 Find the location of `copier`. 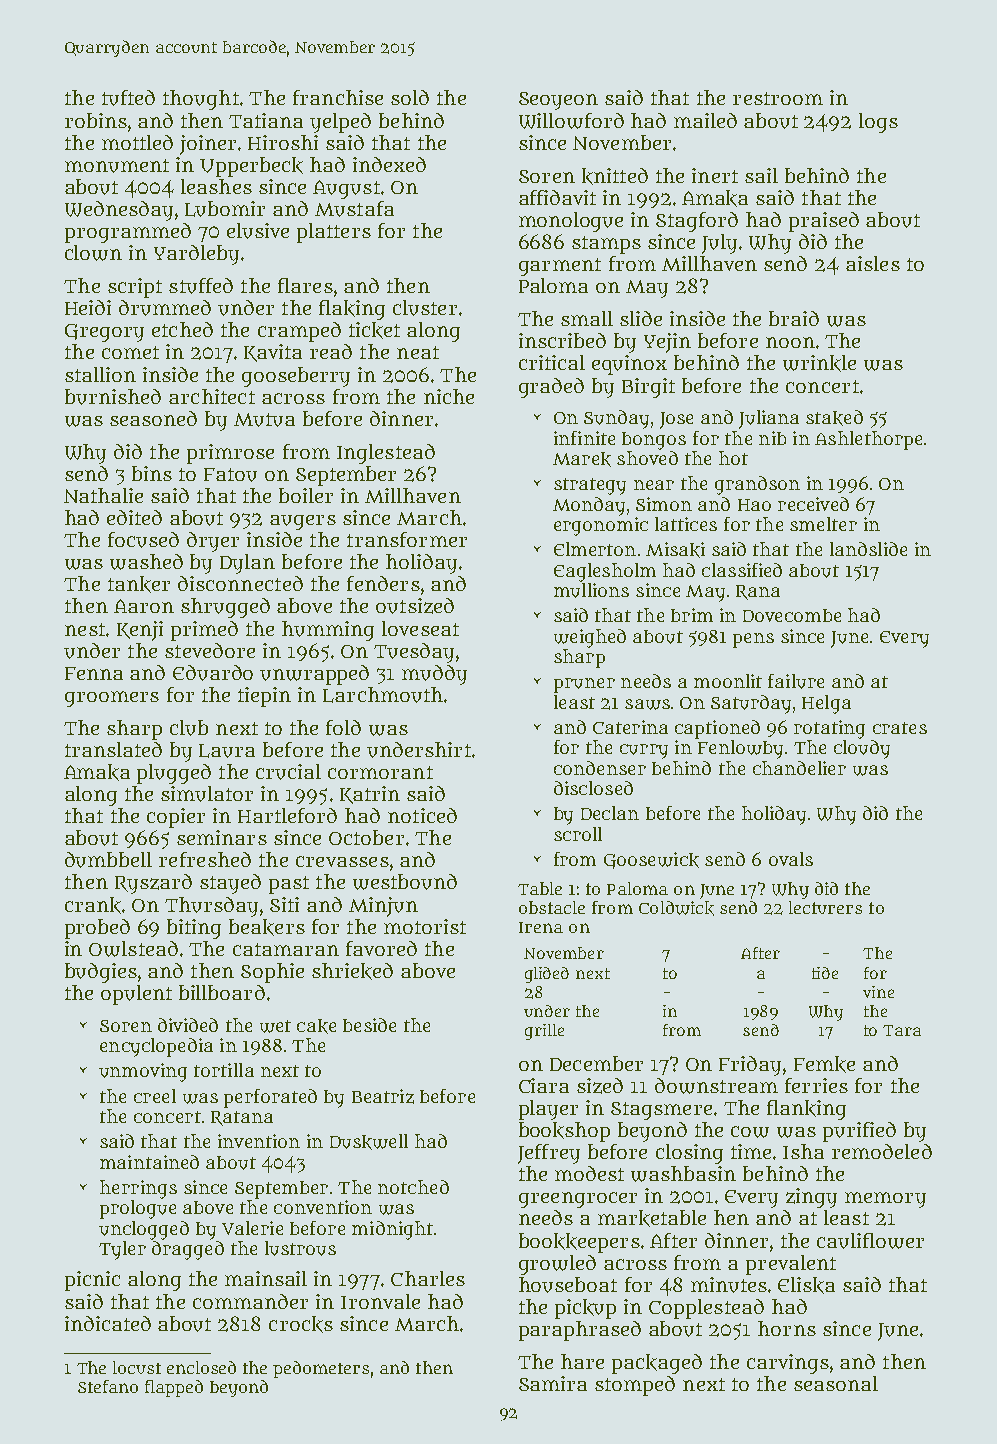

copier is located at coordinates (176, 818).
